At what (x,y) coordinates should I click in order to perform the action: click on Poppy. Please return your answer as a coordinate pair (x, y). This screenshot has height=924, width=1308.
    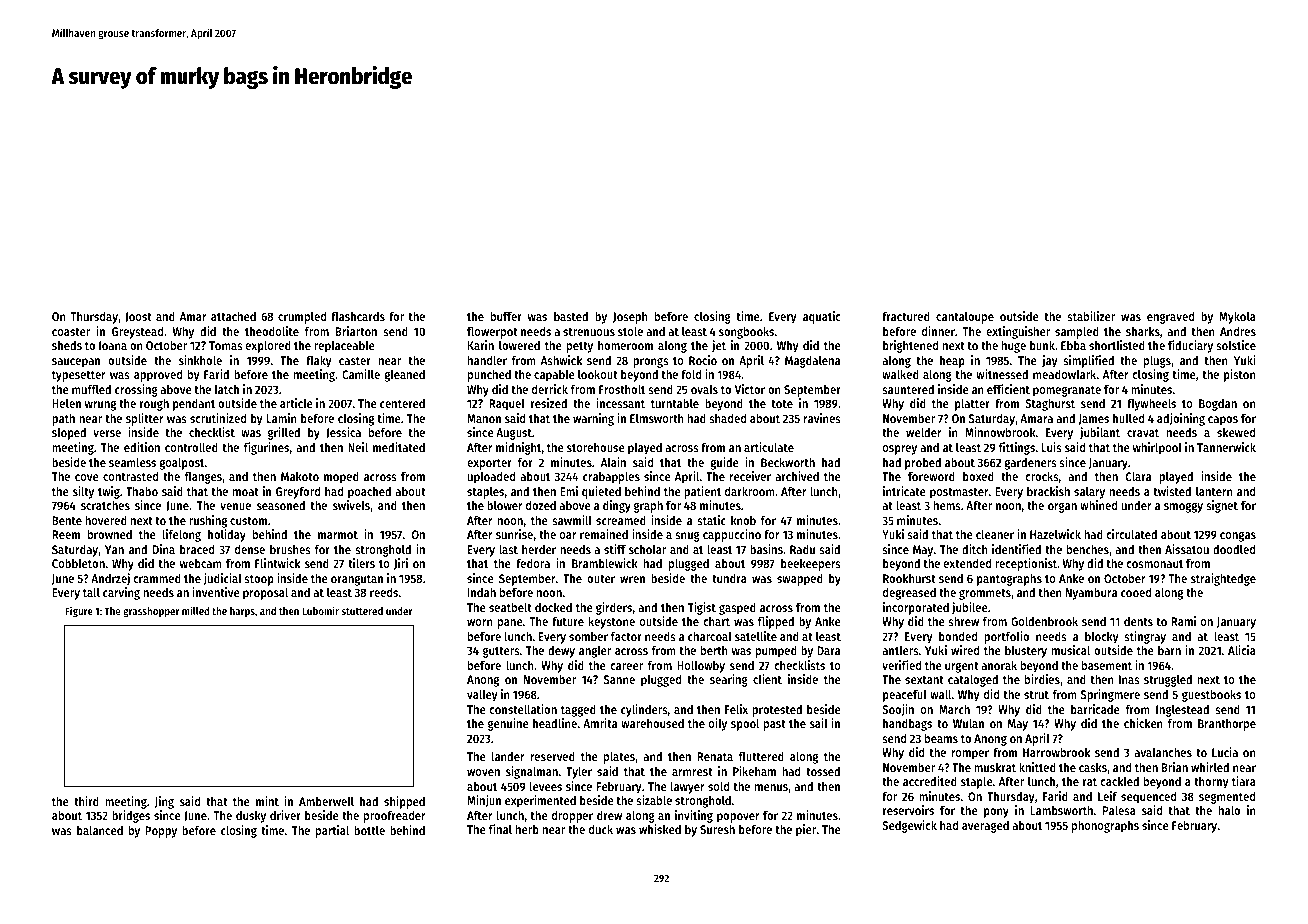
    Looking at the image, I should click on (161, 832).
